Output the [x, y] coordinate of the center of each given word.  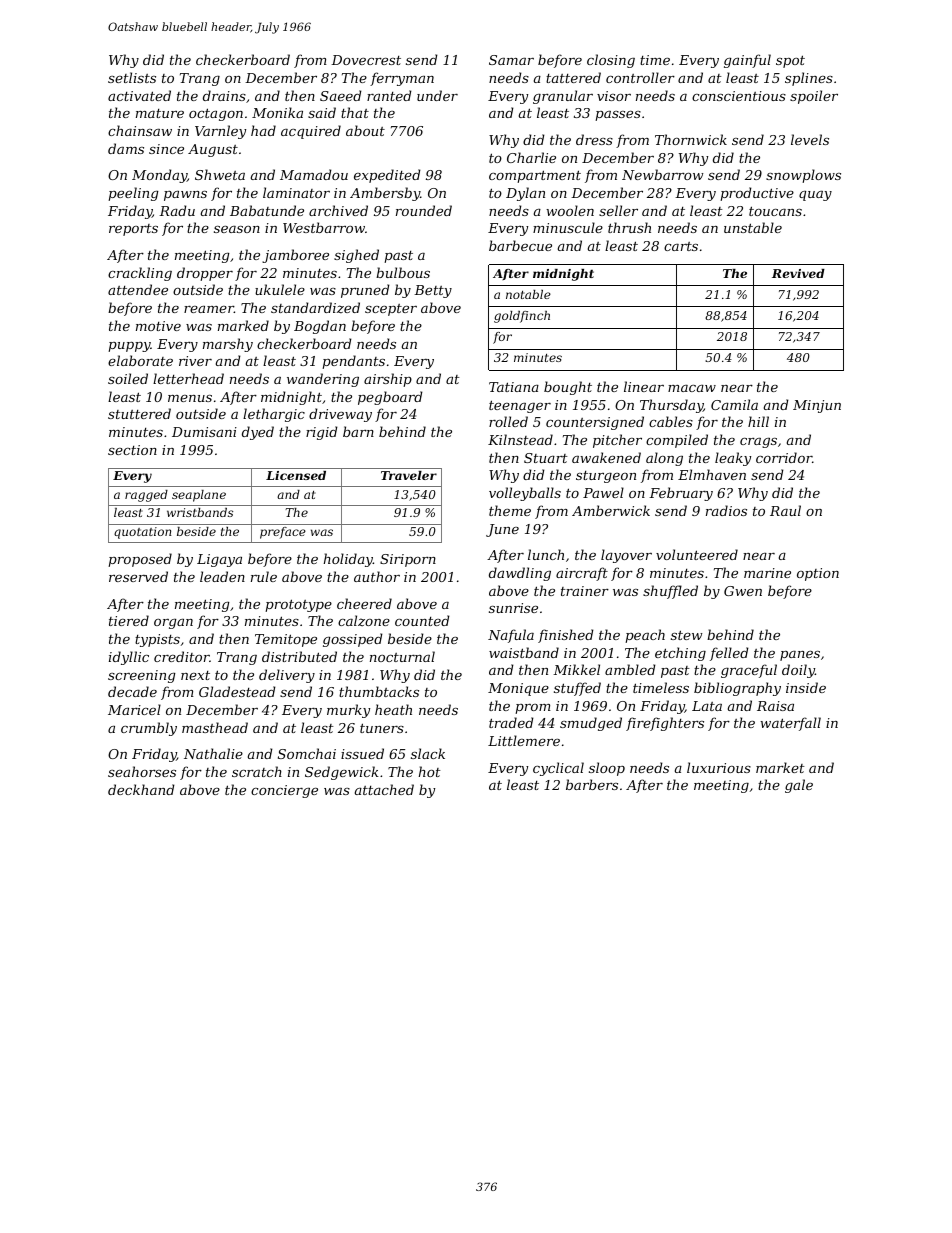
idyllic [129, 658]
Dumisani [204, 432]
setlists [132, 77]
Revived [798, 273]
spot [790, 61]
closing [611, 61]
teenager [520, 406]
